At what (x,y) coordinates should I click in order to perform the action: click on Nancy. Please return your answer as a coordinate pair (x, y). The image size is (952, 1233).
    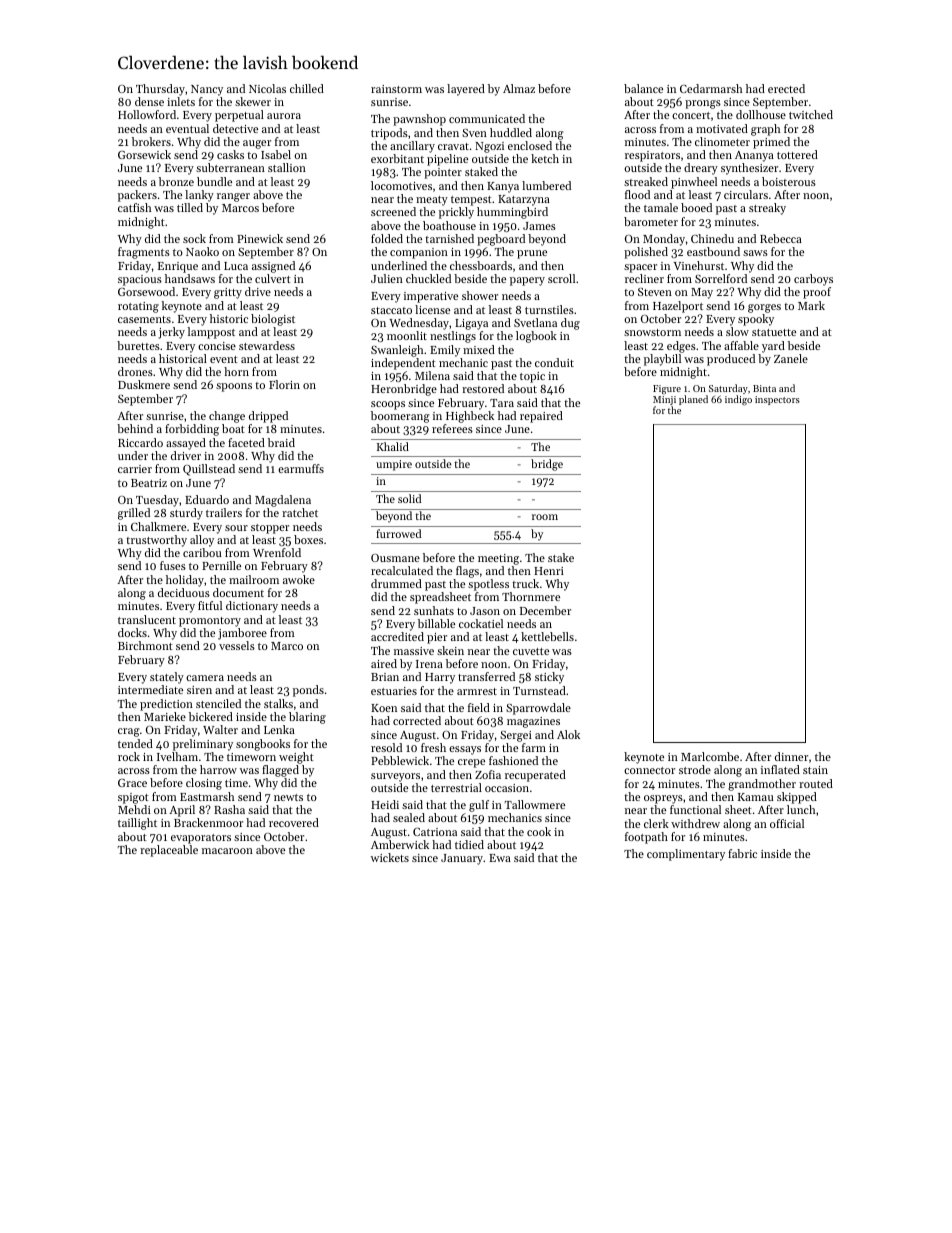
    Looking at the image, I should click on (207, 90).
